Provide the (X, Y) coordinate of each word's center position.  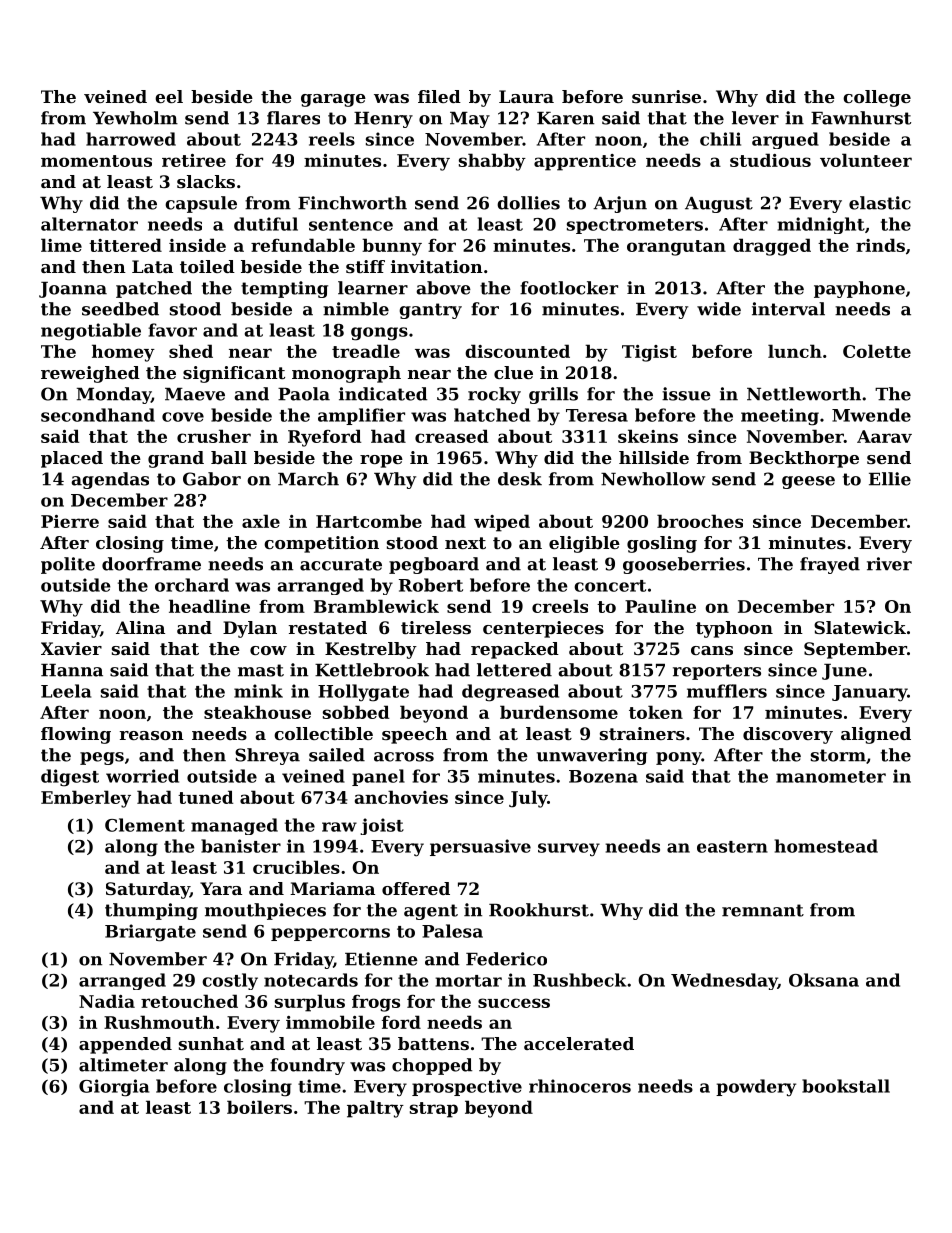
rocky (494, 395)
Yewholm (135, 118)
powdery (756, 1088)
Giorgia (114, 1088)
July (528, 799)
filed (439, 96)
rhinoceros (580, 1086)
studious (770, 160)
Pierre (70, 521)
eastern (732, 847)
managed (234, 826)
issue (686, 394)
